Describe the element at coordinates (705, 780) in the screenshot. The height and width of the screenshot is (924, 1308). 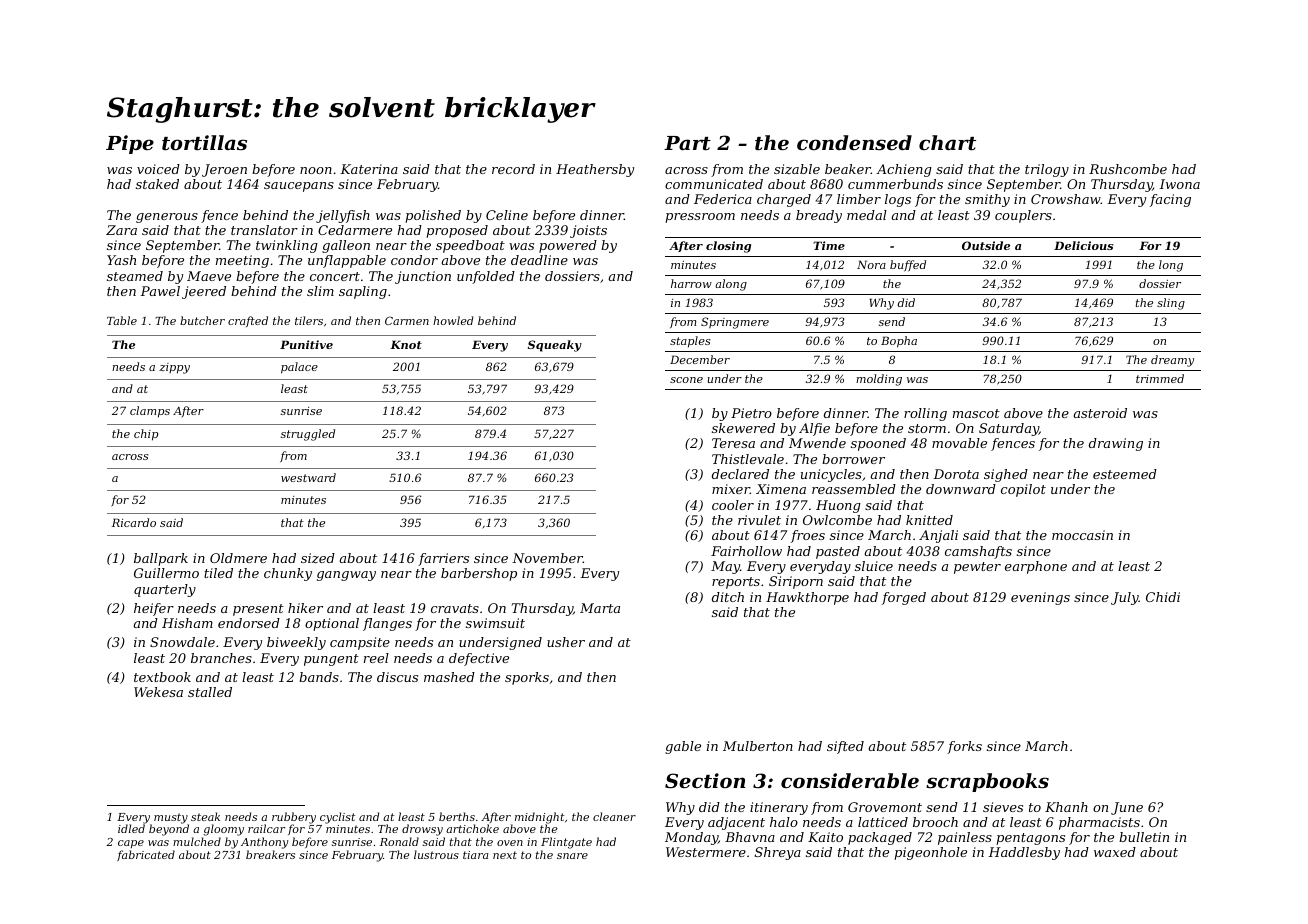
I see `Section` at that location.
